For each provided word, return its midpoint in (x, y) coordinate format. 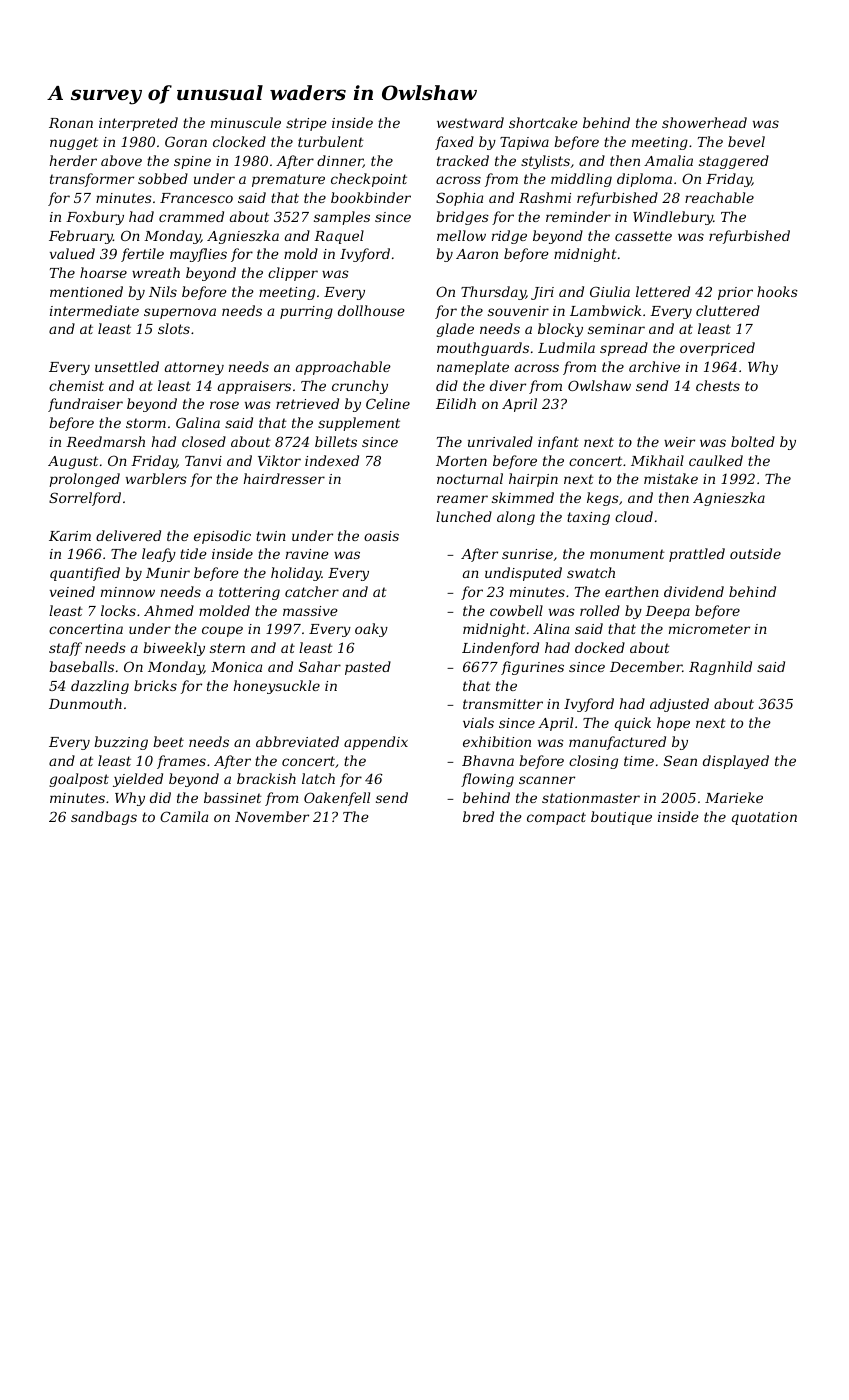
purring (306, 312)
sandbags (104, 818)
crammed (191, 216)
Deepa (667, 612)
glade (455, 330)
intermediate (94, 310)
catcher (312, 591)
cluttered (728, 310)
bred (478, 816)
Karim (70, 536)
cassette (643, 236)
